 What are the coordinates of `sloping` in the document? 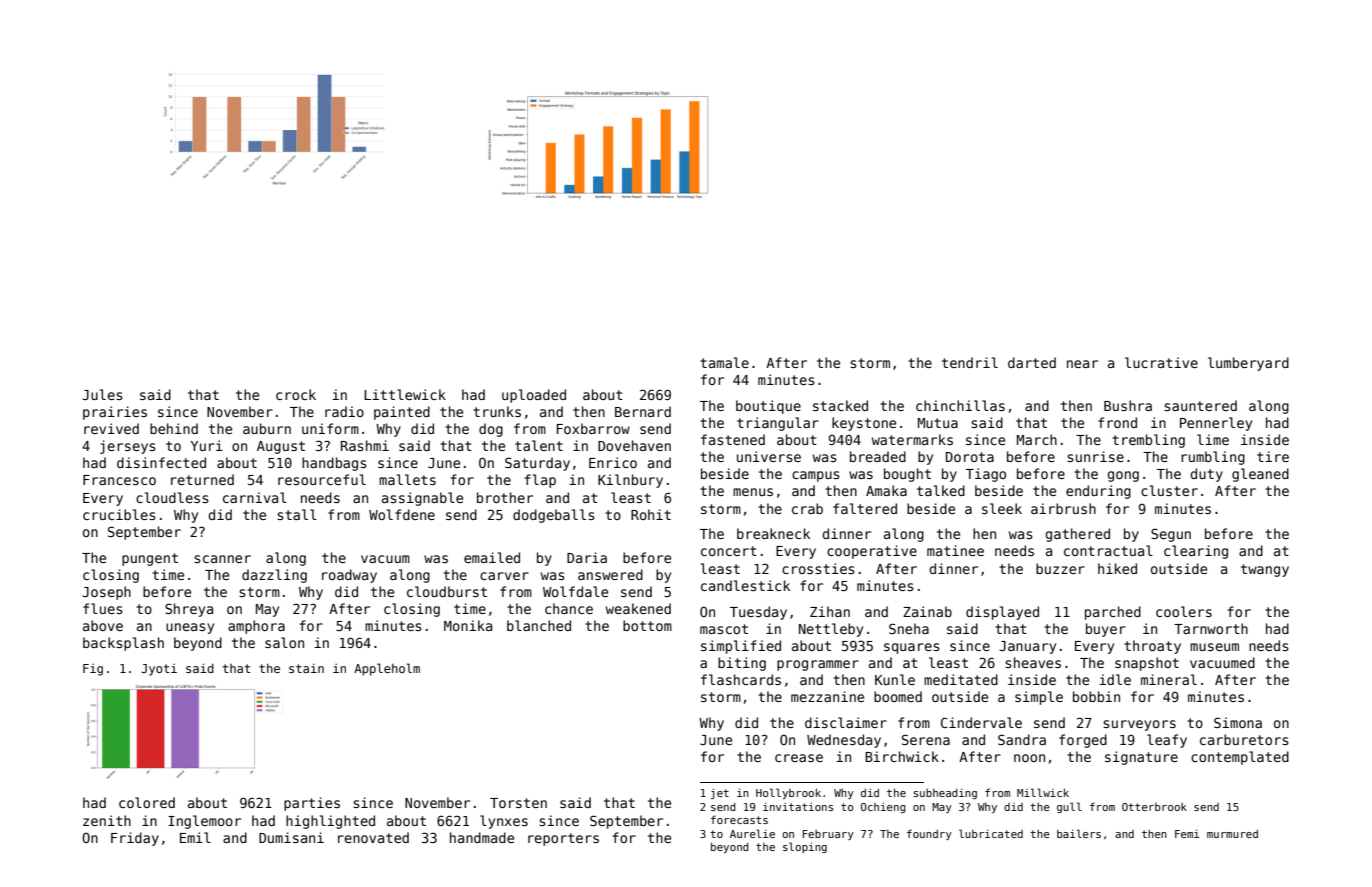 It's located at (805, 847).
